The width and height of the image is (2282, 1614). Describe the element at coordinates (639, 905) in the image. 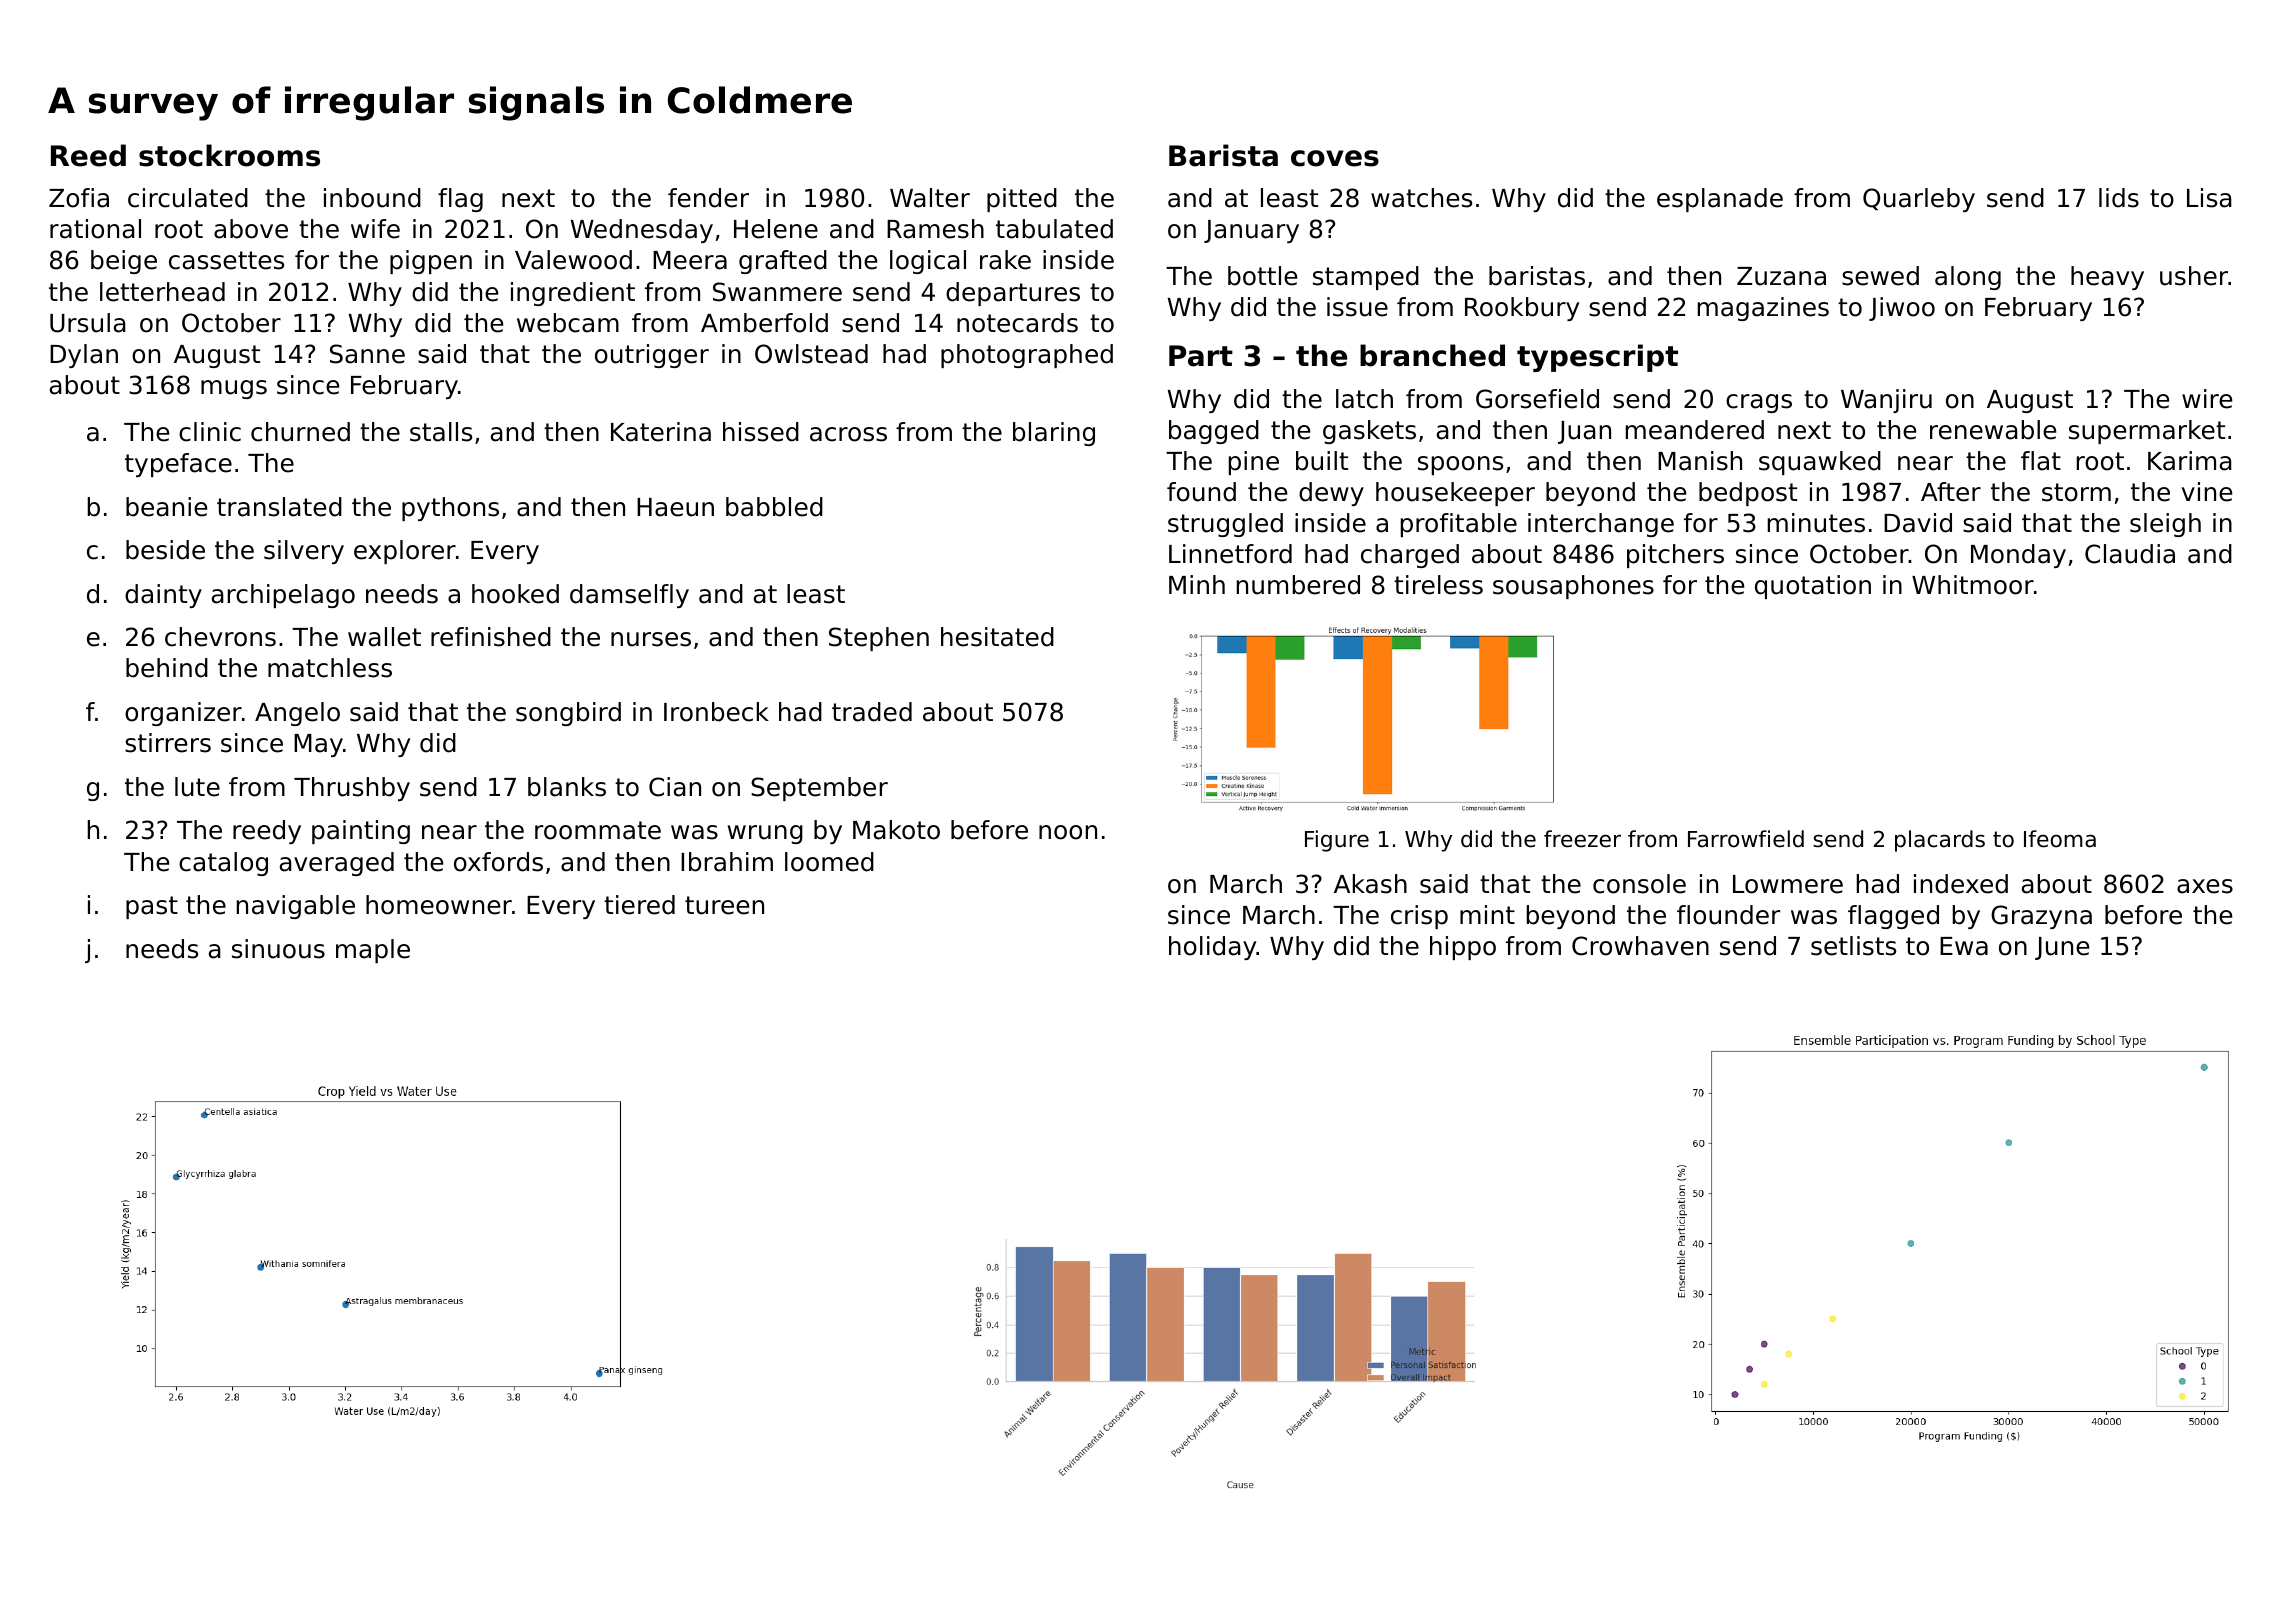

I see `tiered` at that location.
